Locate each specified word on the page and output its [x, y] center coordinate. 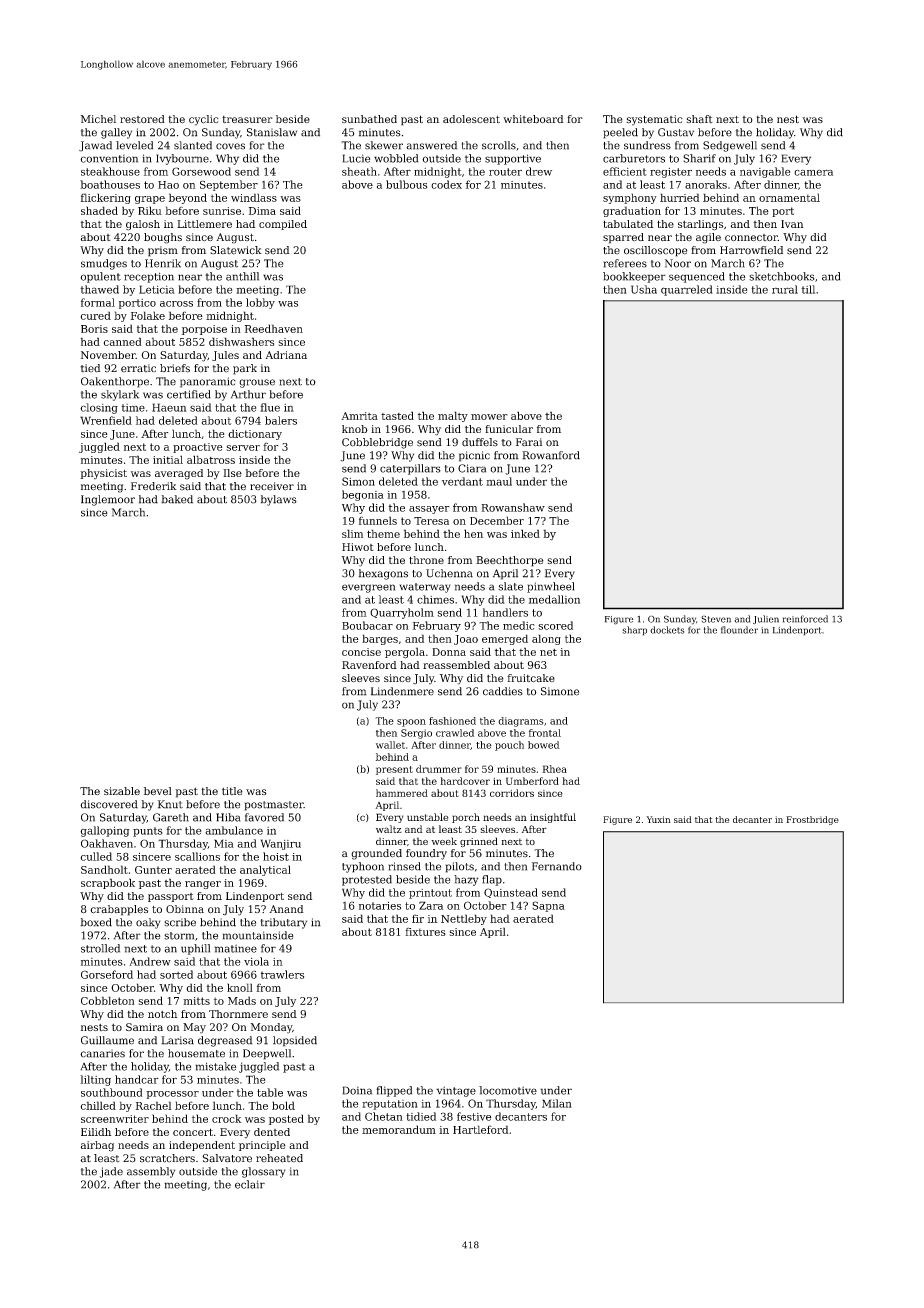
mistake [215, 1066]
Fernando [557, 866]
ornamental [789, 197]
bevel [158, 791]
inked [525, 533]
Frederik [154, 486]
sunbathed [369, 119]
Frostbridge [812, 820]
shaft [700, 119]
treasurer [247, 120]
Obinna [185, 909]
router [505, 172]
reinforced [805, 619]
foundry [426, 854]
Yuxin [658, 819]
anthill [242, 276]
